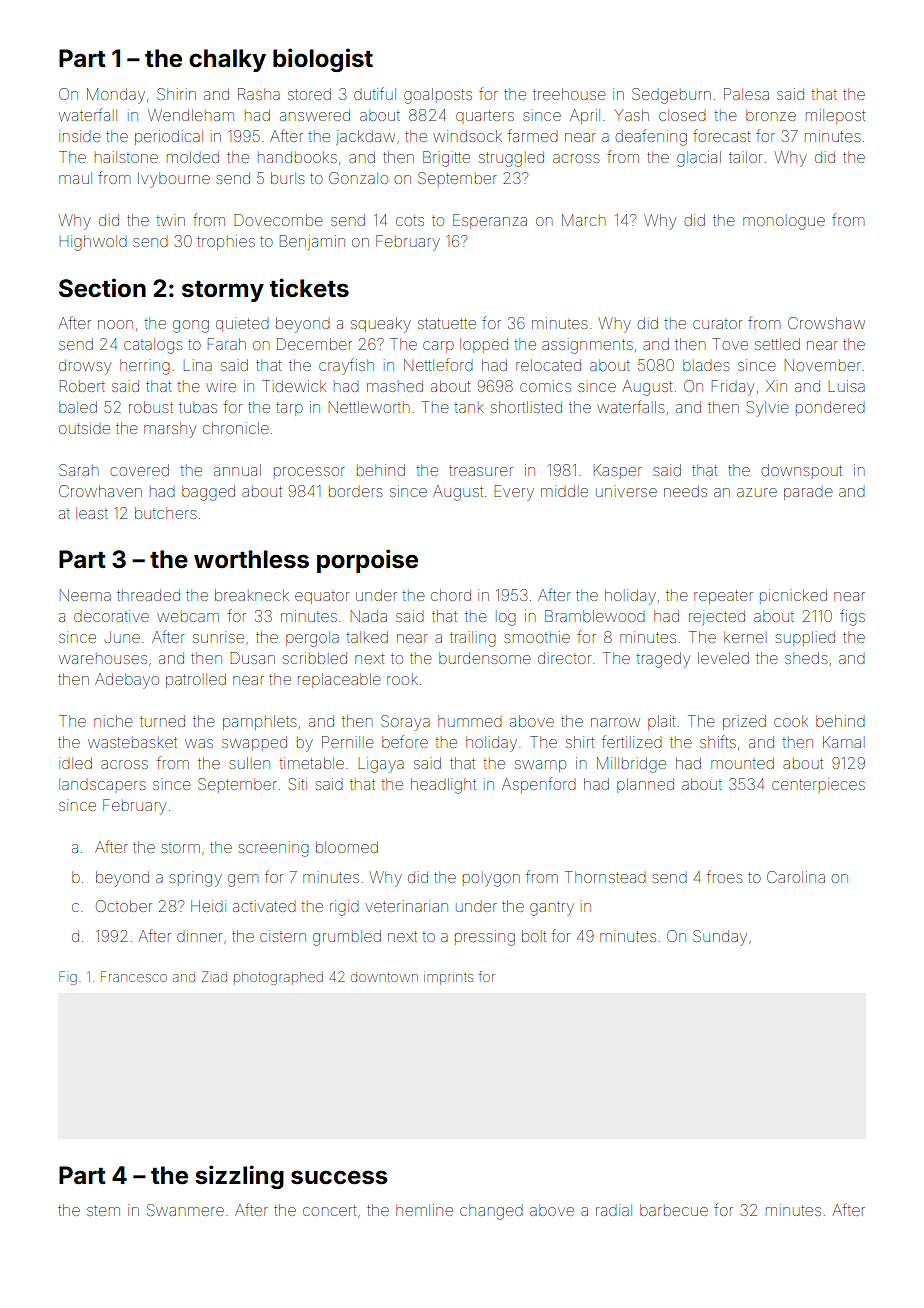  What do you see at coordinates (511, 159) in the screenshot?
I see `struggled` at bounding box center [511, 159].
